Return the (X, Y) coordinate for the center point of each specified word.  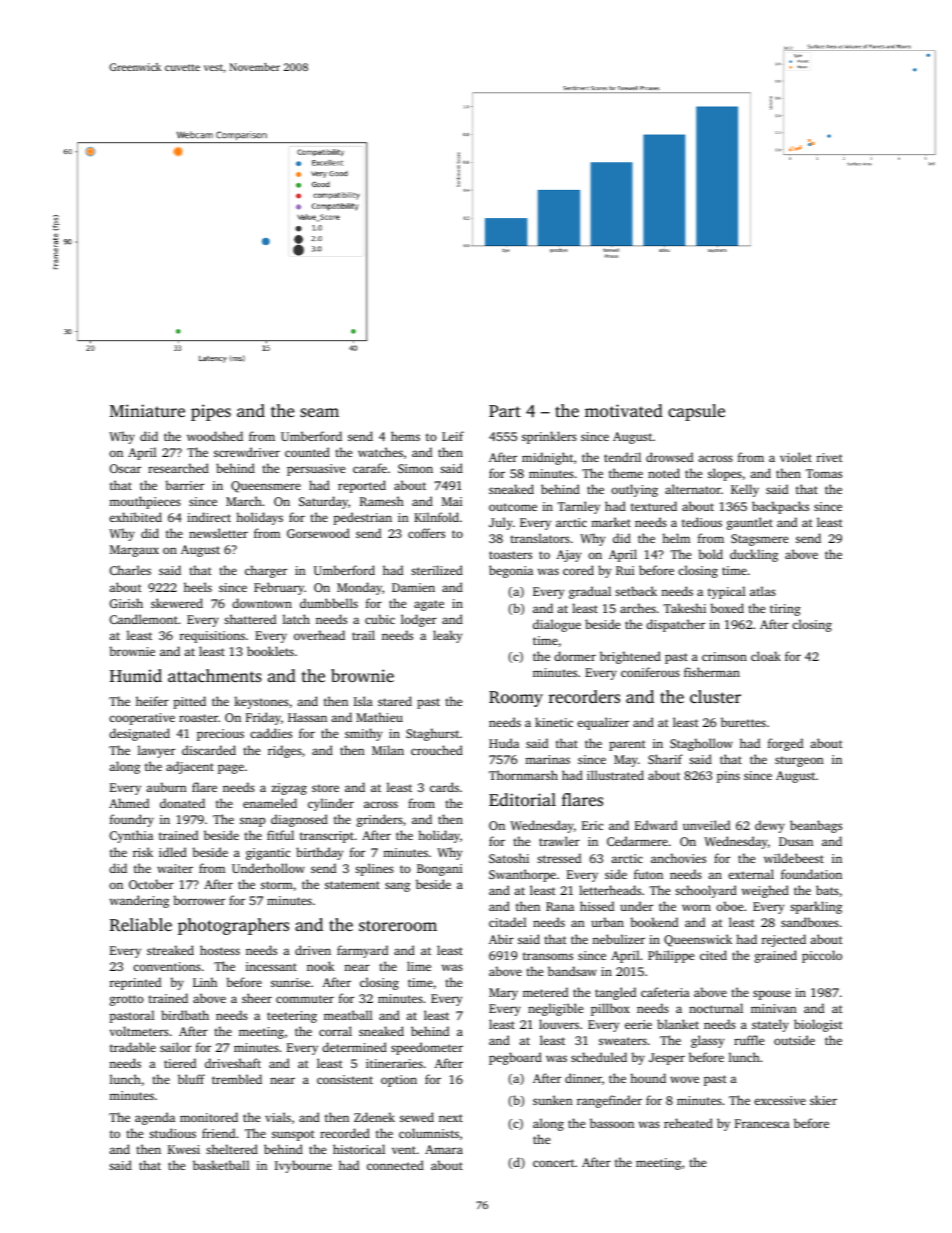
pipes (211, 412)
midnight (547, 458)
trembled (237, 1079)
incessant (271, 966)
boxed (727, 608)
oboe (729, 906)
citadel (507, 922)
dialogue (557, 625)
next (451, 1118)
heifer (152, 701)
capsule (696, 412)
